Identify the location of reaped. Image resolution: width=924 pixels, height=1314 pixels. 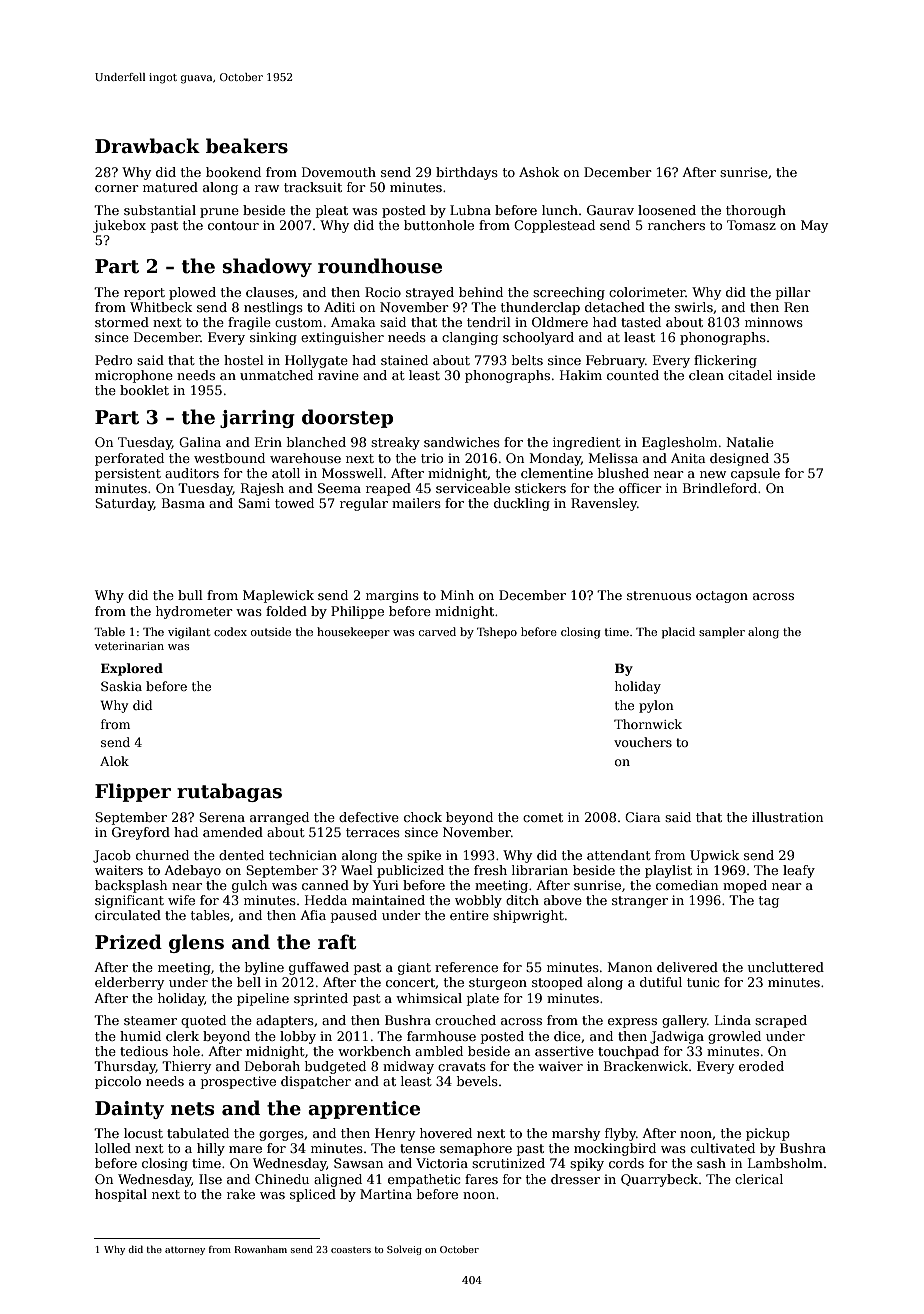
(388, 489).
